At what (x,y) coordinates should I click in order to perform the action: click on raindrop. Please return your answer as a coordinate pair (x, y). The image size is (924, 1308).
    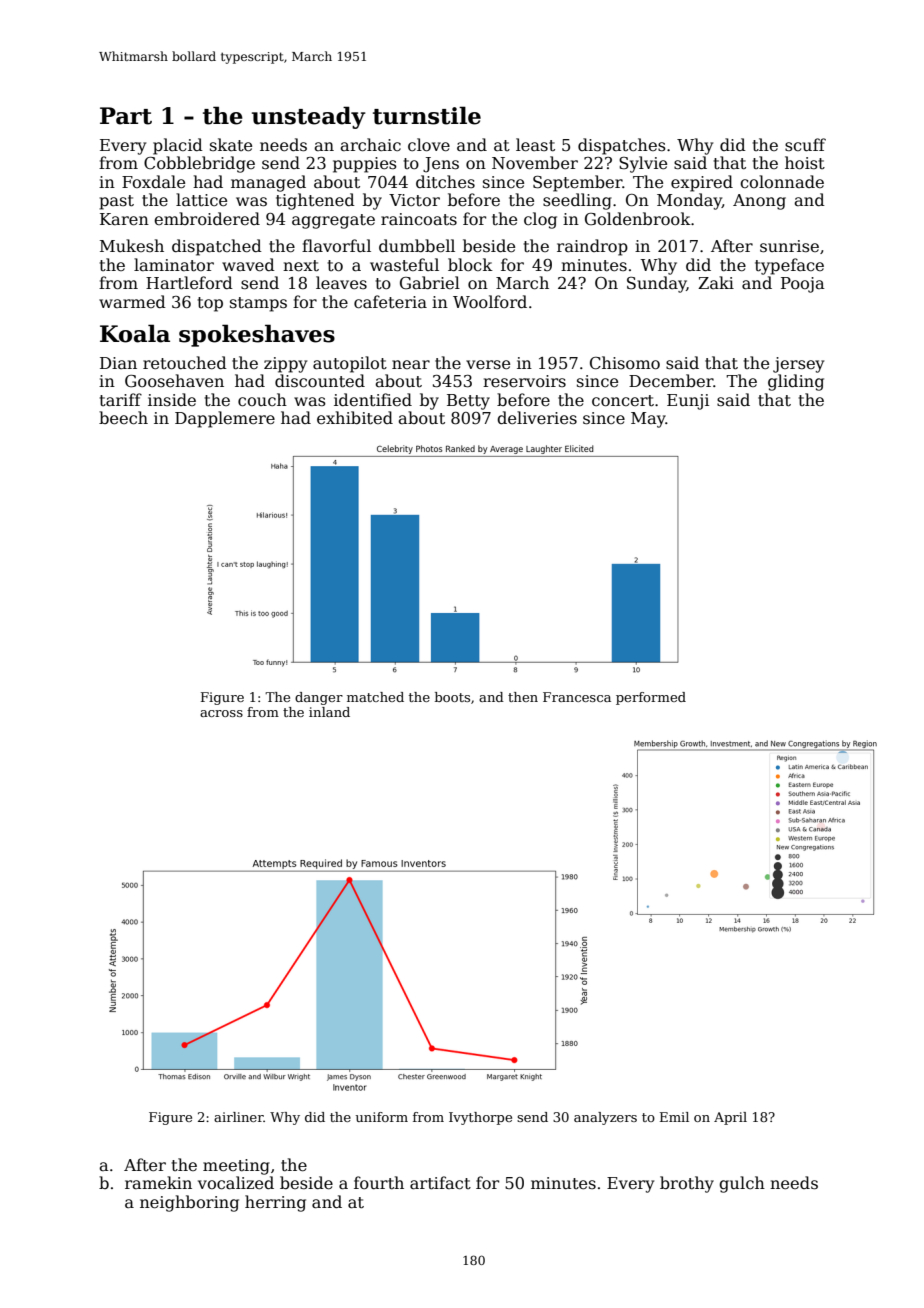
    Looking at the image, I should click on (592, 247).
